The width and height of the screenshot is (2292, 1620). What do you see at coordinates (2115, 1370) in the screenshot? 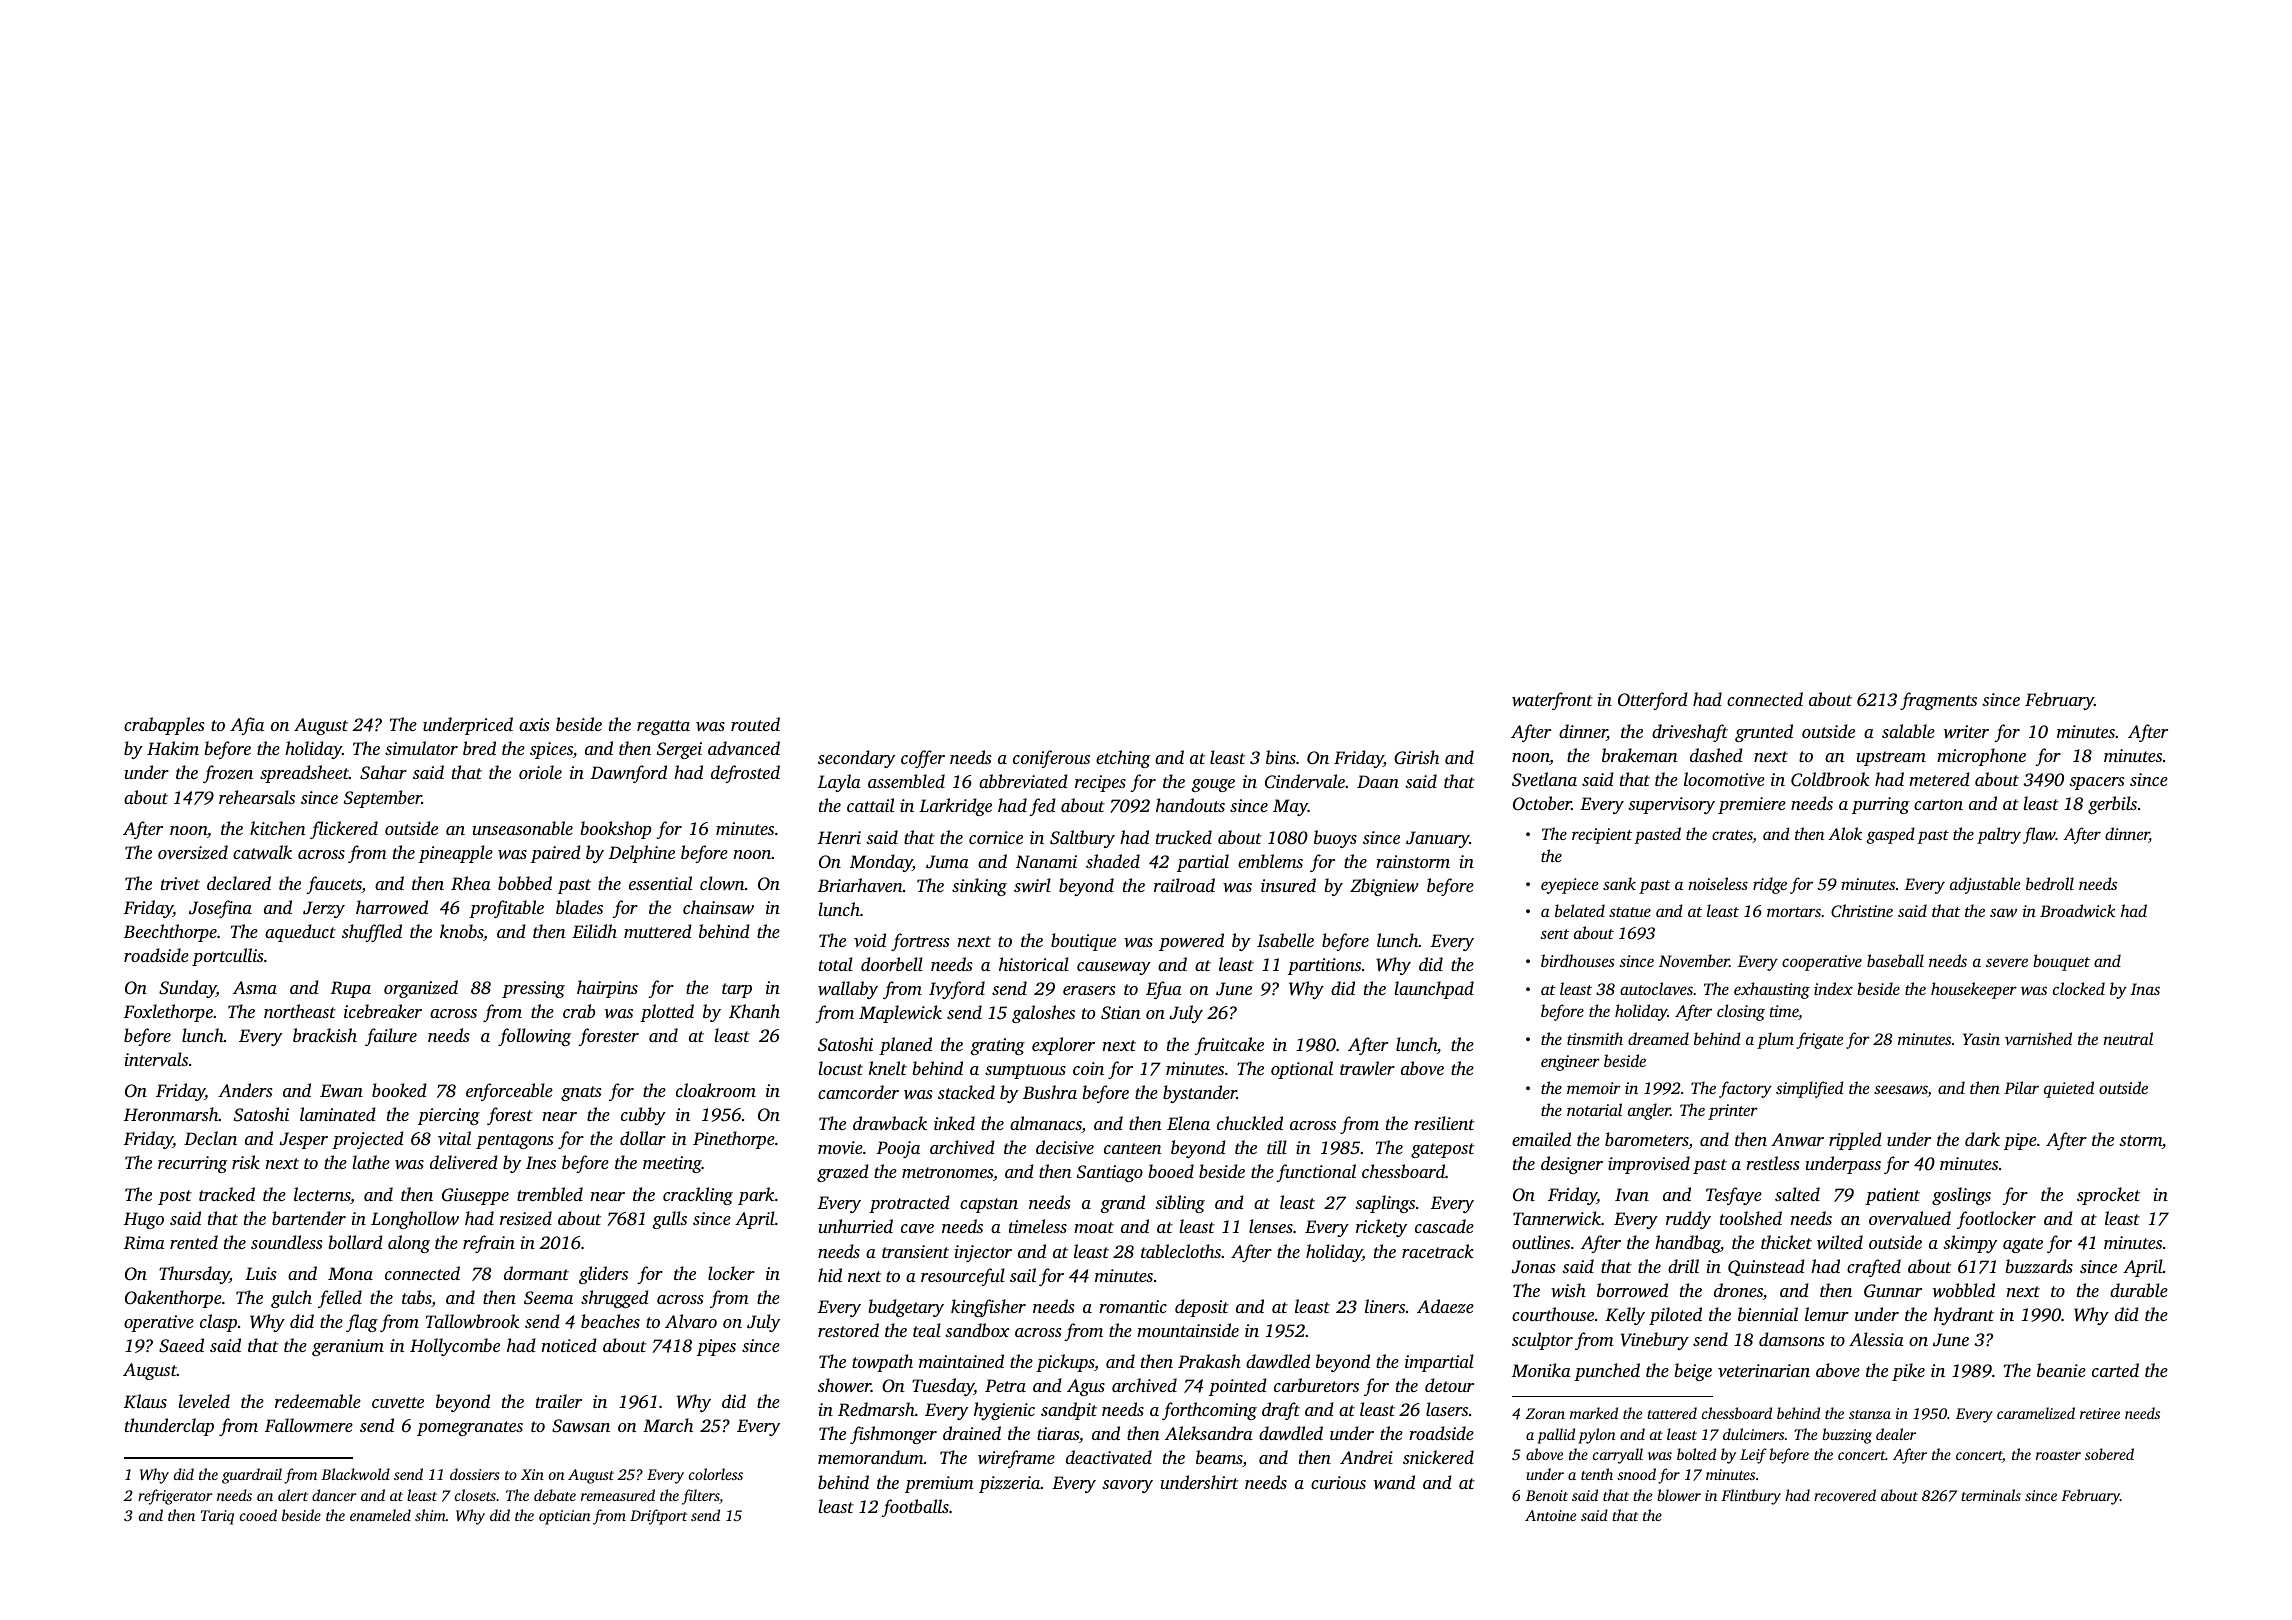
I see `carted` at bounding box center [2115, 1370].
